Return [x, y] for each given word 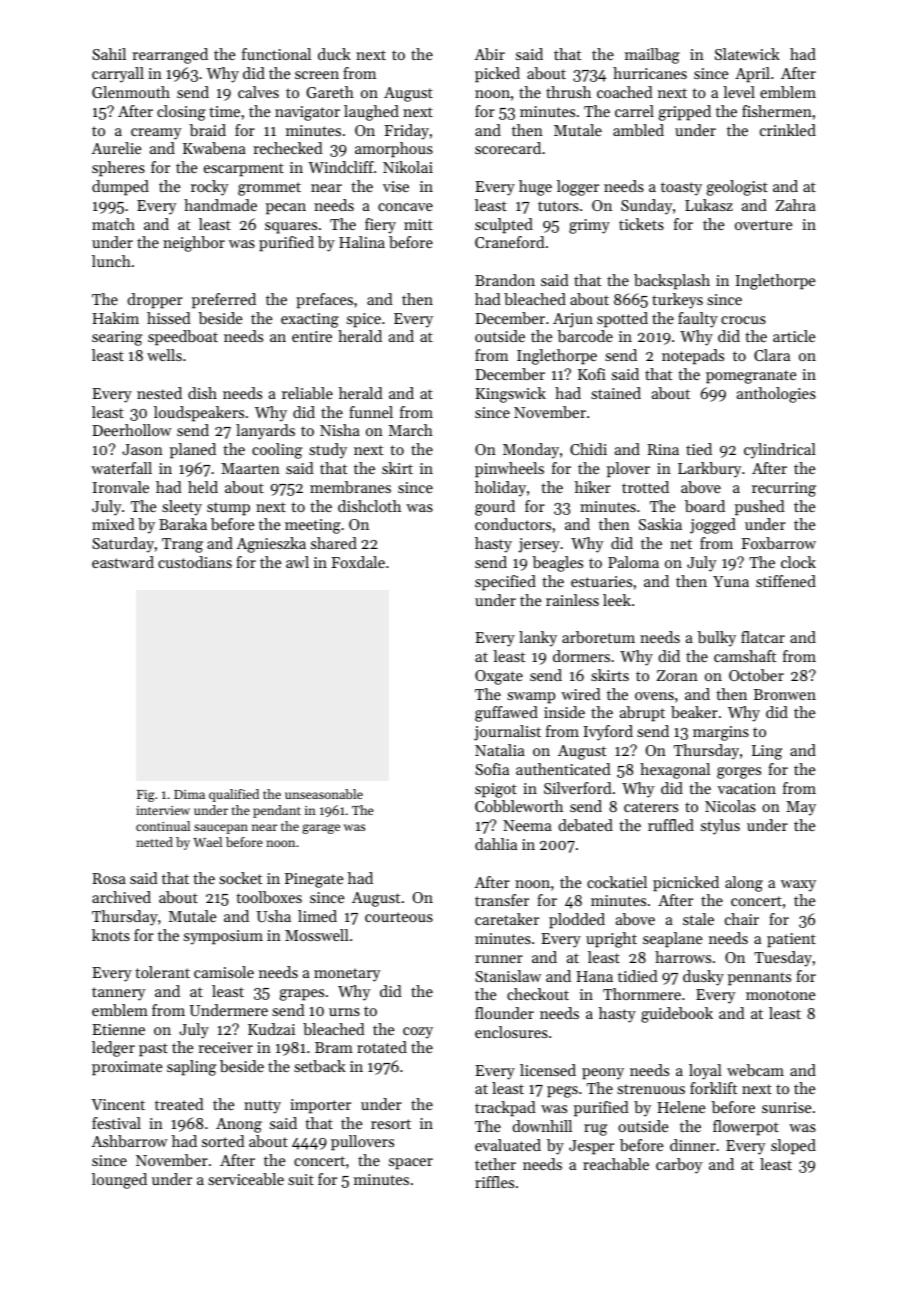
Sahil [109, 54]
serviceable [246, 1179]
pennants [759, 979]
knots [111, 935]
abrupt [642, 714]
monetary [347, 975]
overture [763, 225]
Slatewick [747, 54]
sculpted [504, 226]
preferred [224, 301]
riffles [494, 1182]
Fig [146, 796]
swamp [531, 698]
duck [334, 54]
